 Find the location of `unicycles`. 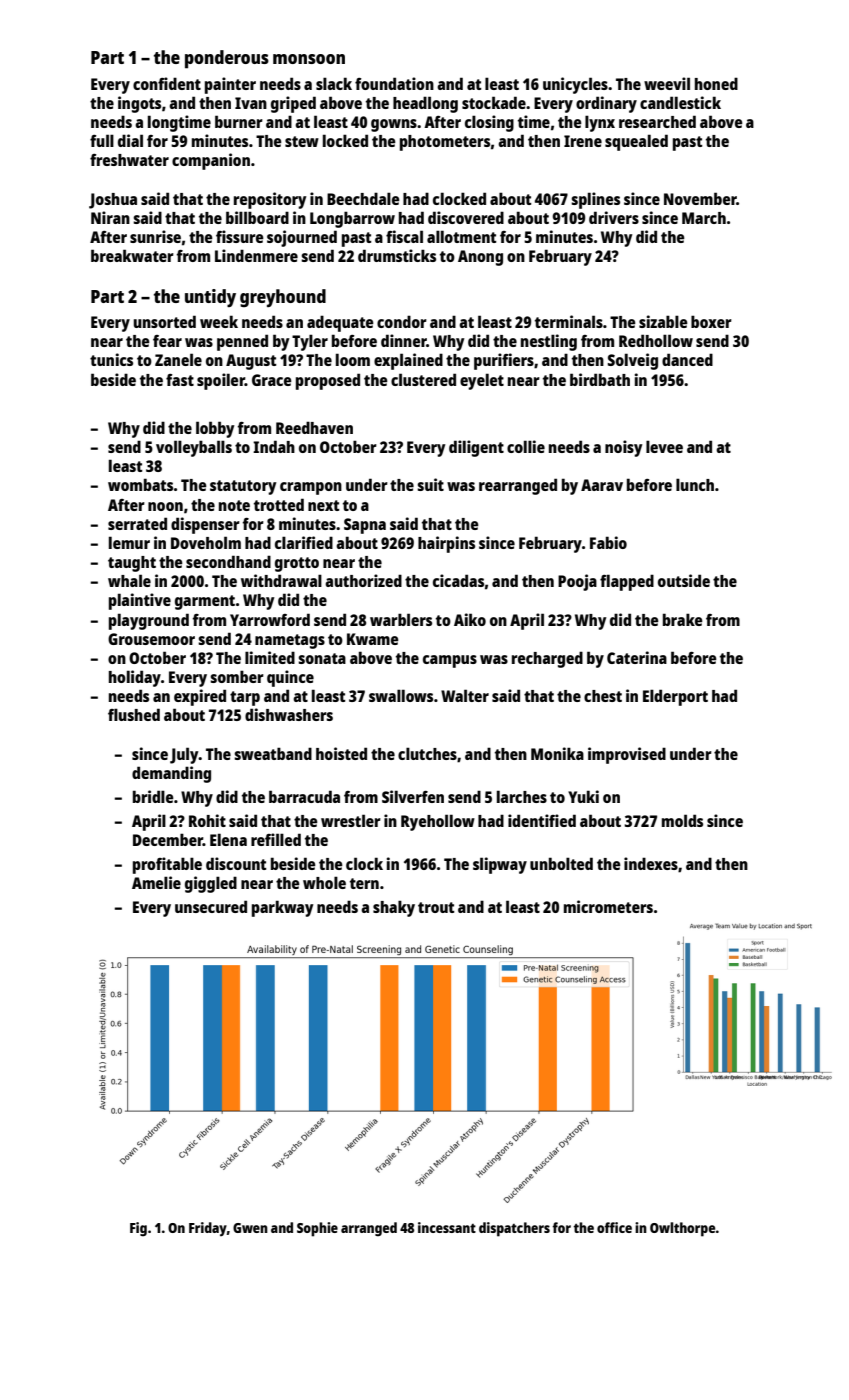

unicycles is located at coordinates (575, 85).
